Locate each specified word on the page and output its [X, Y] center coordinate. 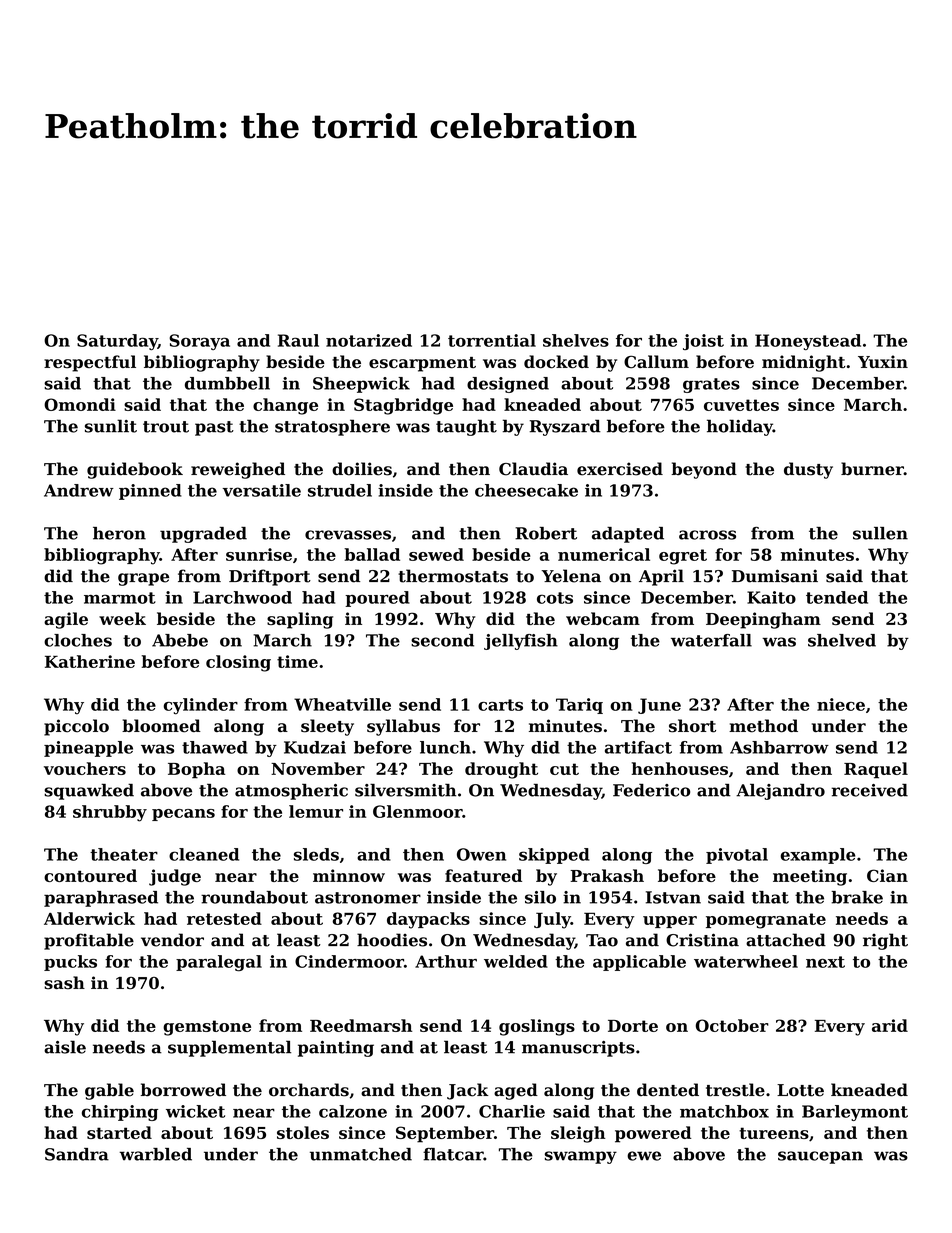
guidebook [135, 470]
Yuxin [883, 361]
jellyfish [521, 642]
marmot [120, 598]
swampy [581, 1157]
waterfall [711, 640]
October [732, 1025]
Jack [467, 1091]
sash [64, 983]
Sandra [77, 1154]
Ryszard [565, 427]
